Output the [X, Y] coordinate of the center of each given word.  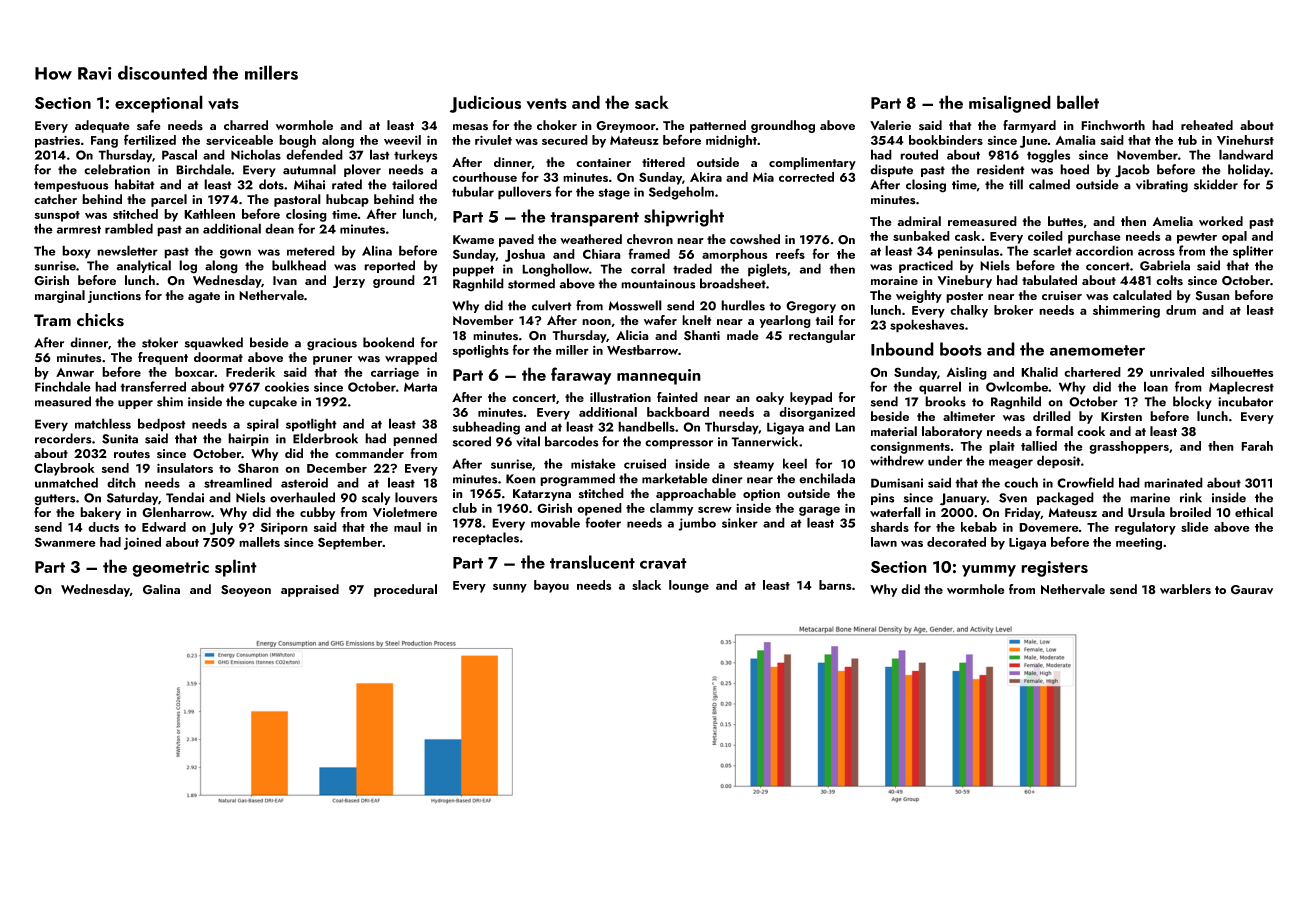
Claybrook [64, 469]
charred [246, 125]
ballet [1078, 102]
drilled [1052, 416]
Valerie [890, 125]
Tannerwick [764, 441]
